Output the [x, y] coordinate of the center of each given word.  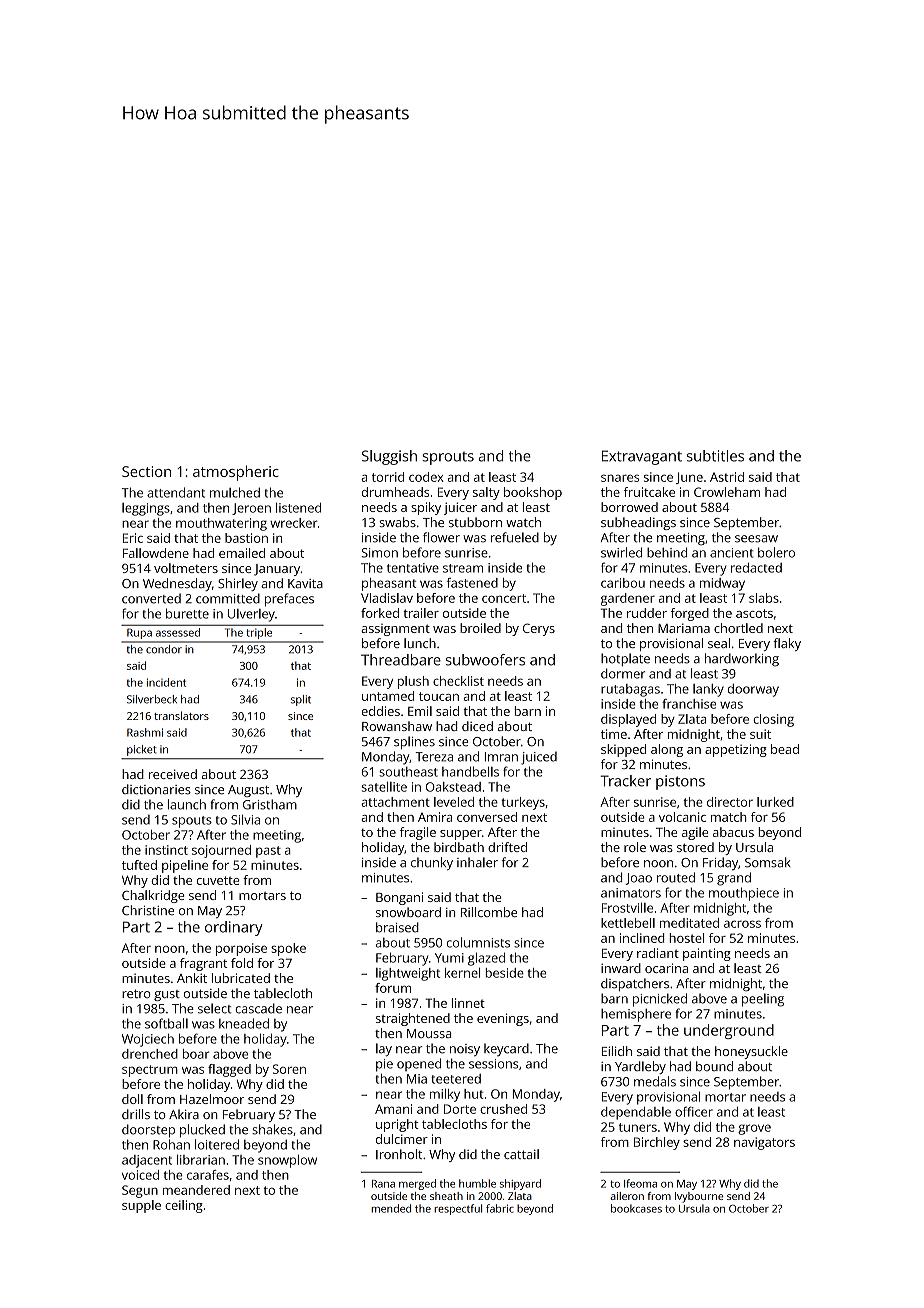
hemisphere [636, 1015]
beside [505, 973]
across [742, 924]
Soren [289, 1069]
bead [785, 749]
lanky [708, 690]
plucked [202, 1131]
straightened [413, 1019]
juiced [539, 758]
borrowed [629, 507]
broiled [480, 628]
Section [146, 471]
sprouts [448, 458]
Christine [148, 910]
